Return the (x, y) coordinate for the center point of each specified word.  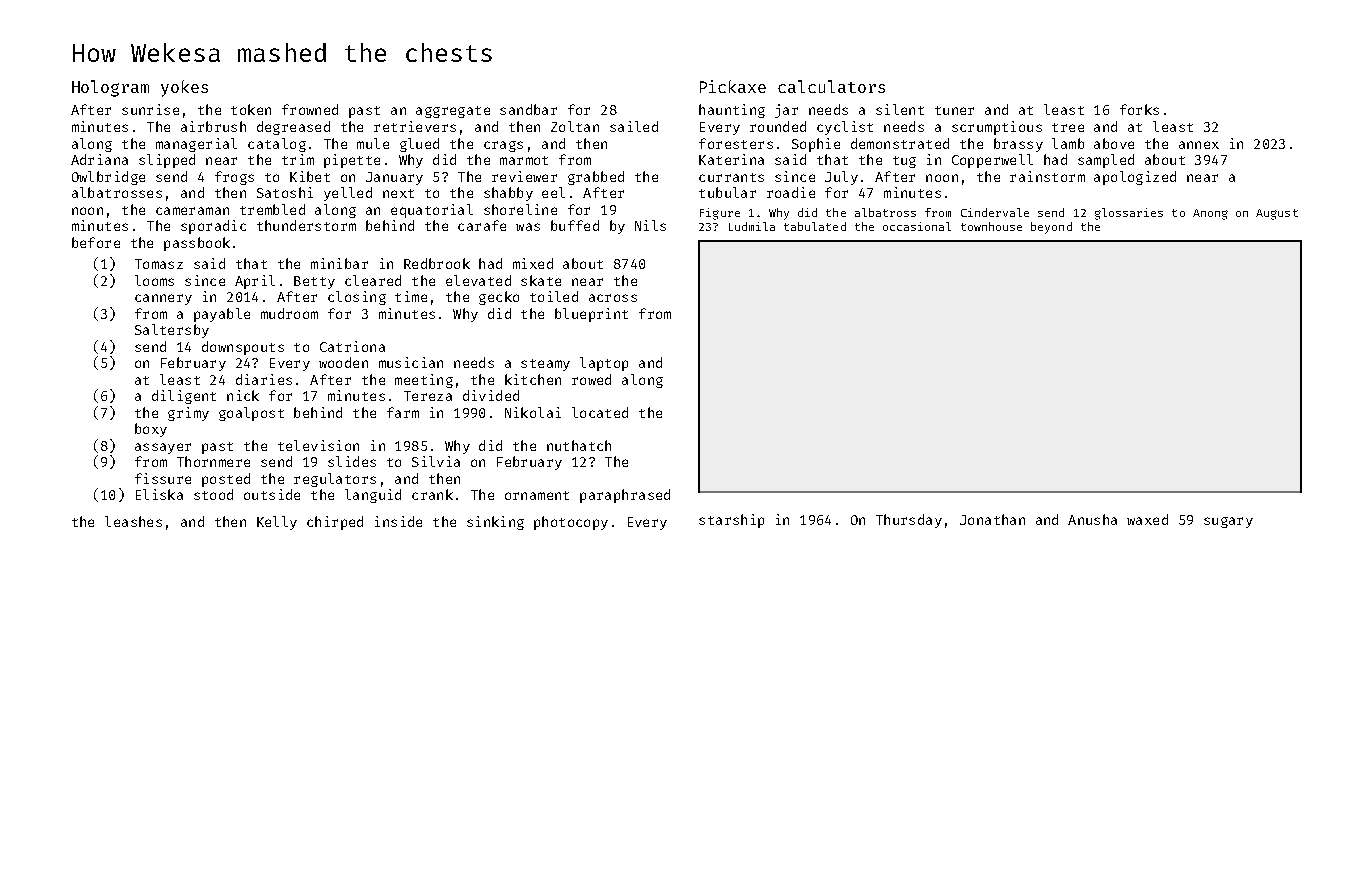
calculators (831, 86)
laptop (604, 364)
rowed (591, 379)
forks (1139, 109)
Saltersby (172, 331)
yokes (184, 88)
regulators (335, 480)
